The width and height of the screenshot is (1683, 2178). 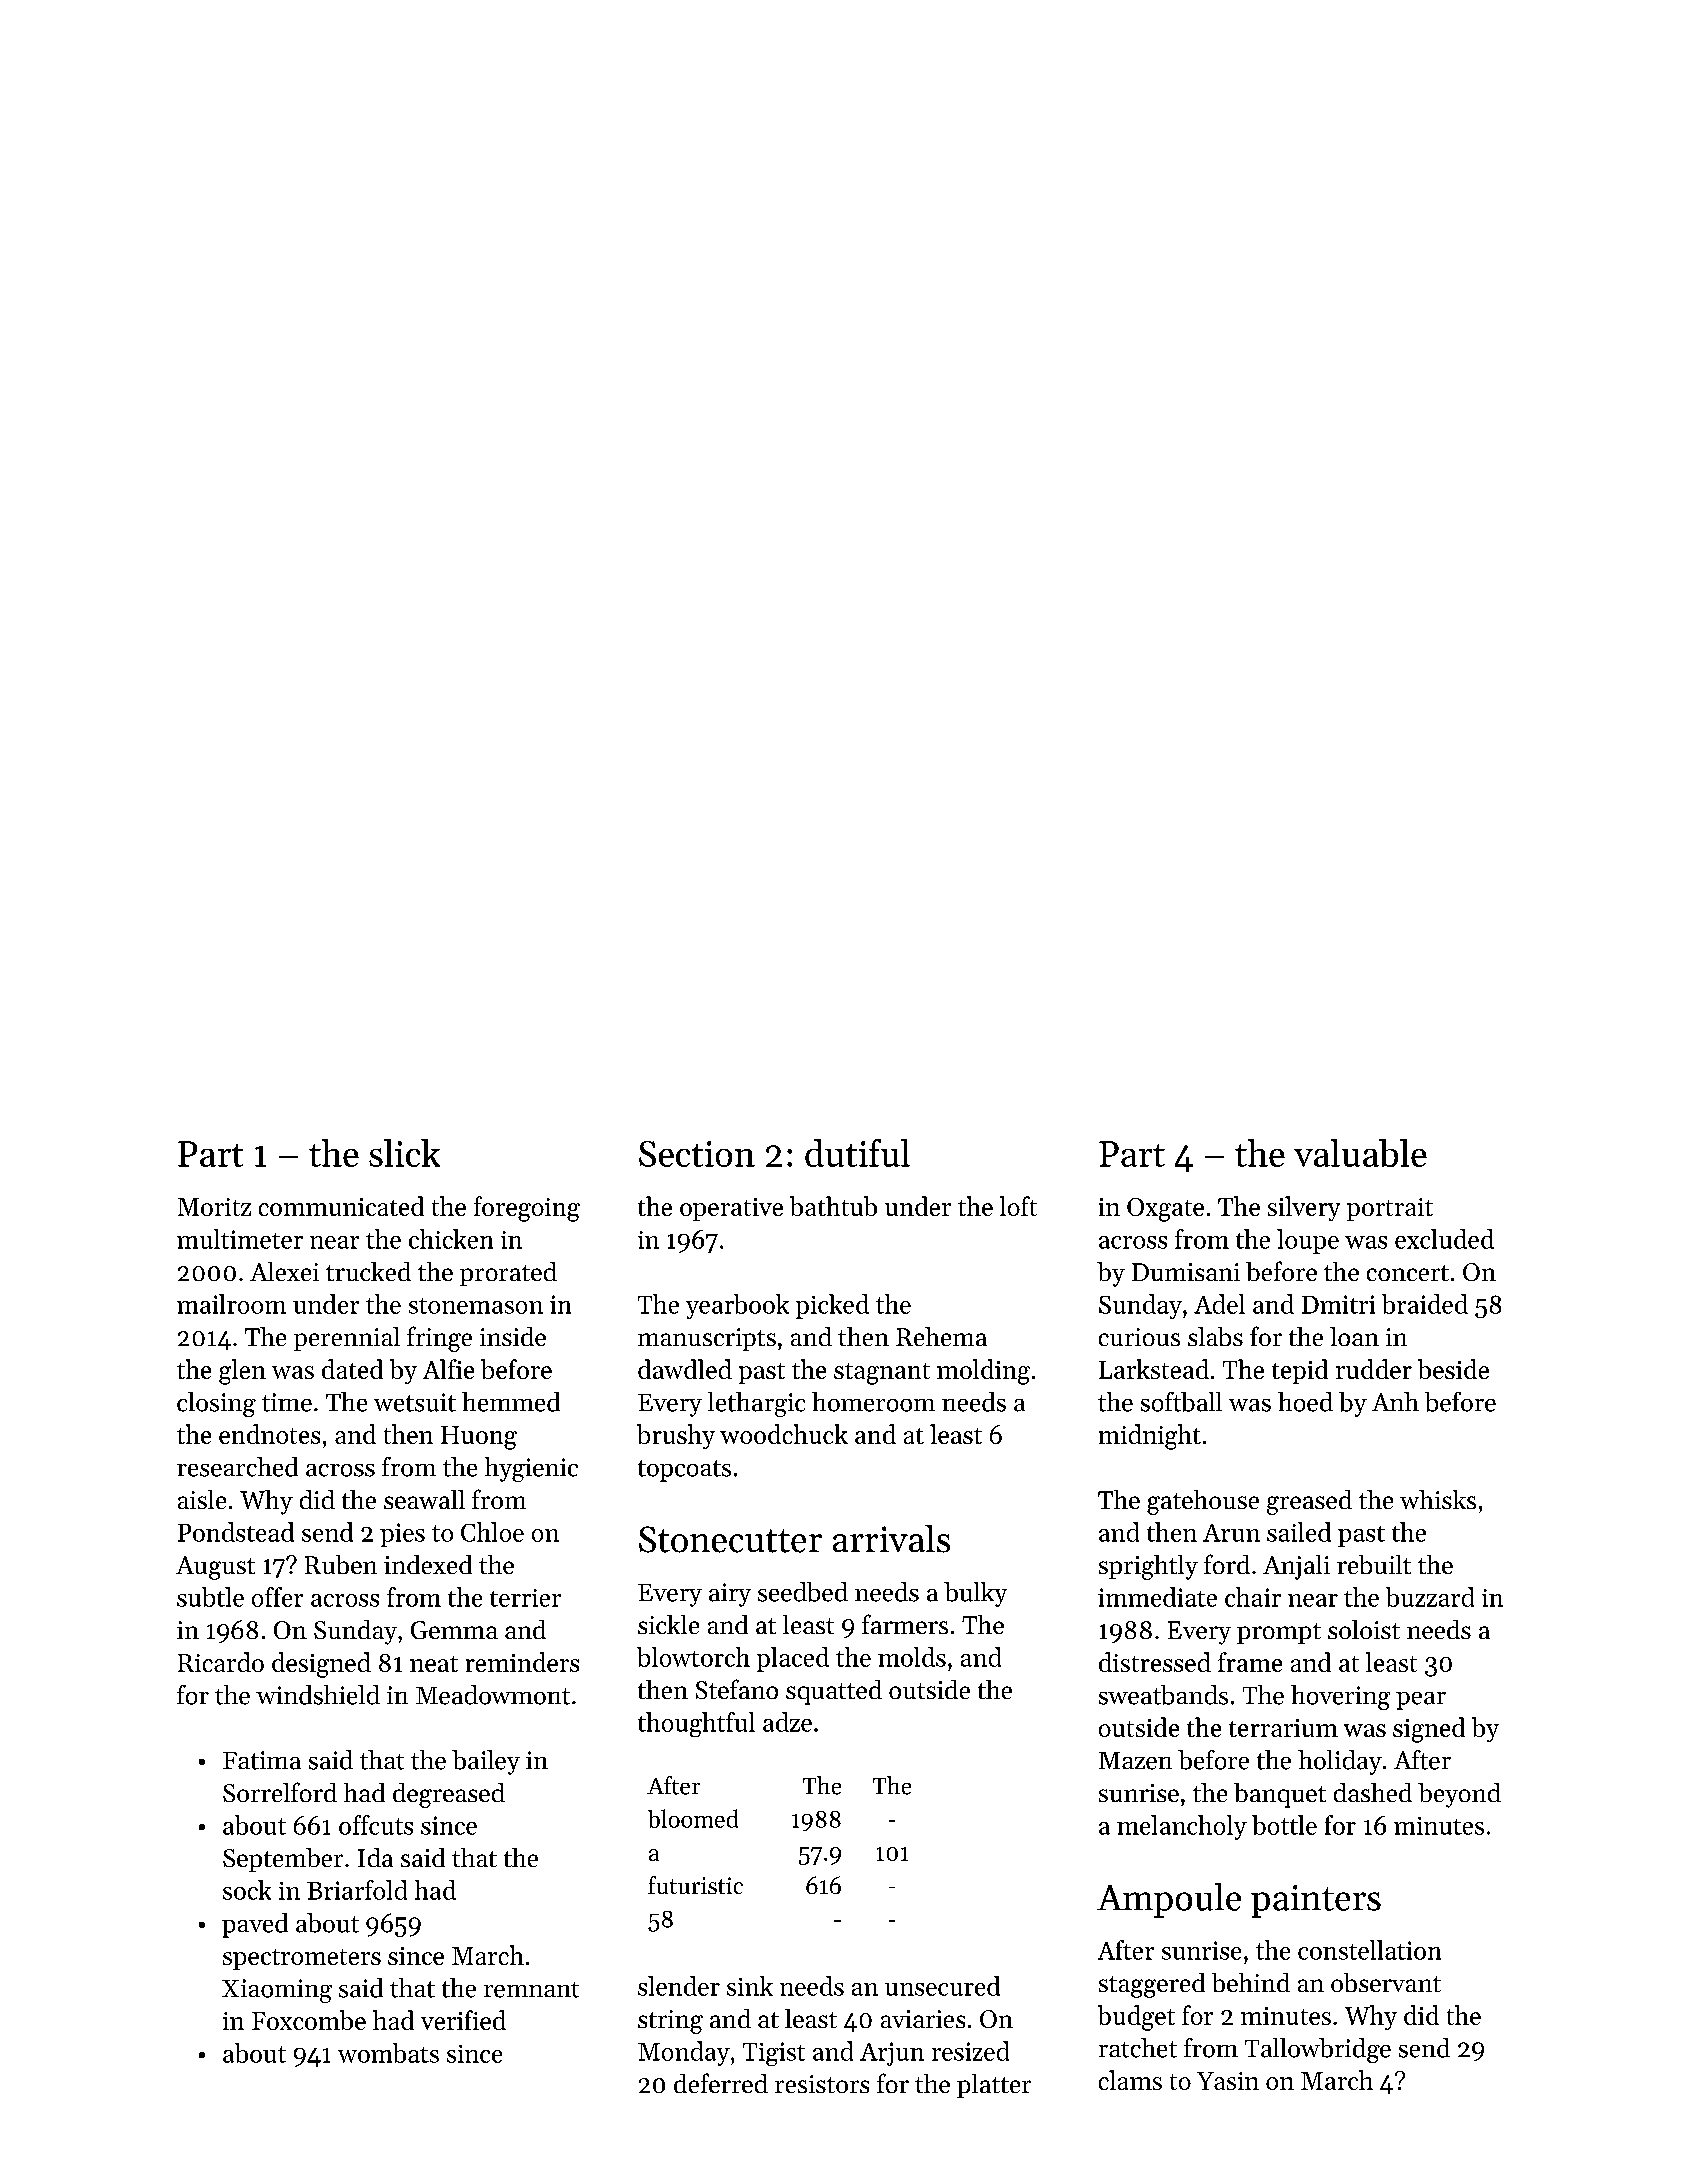 I want to click on constellation, so click(x=1369, y=1950).
